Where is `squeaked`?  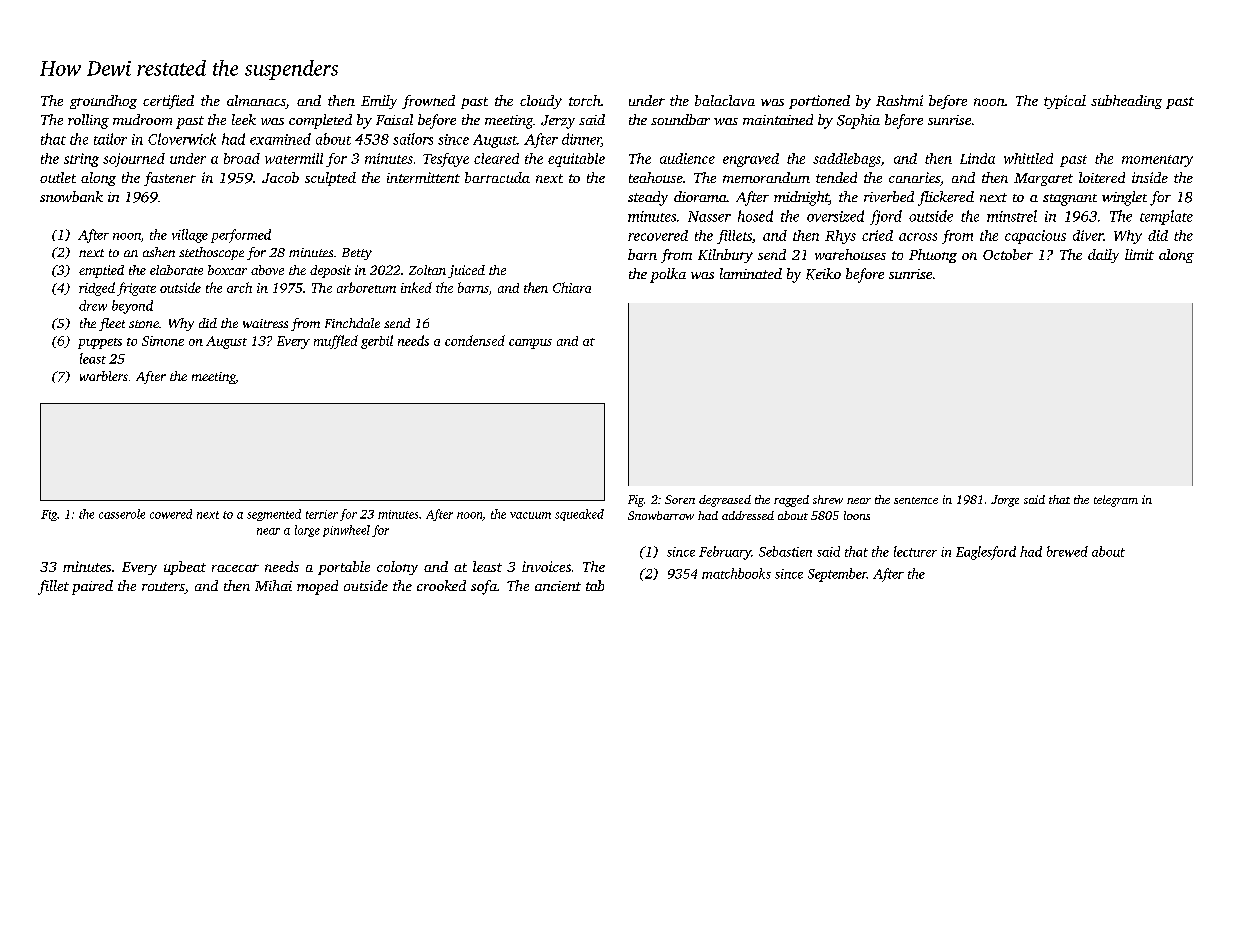
squeaked is located at coordinates (579, 515).
